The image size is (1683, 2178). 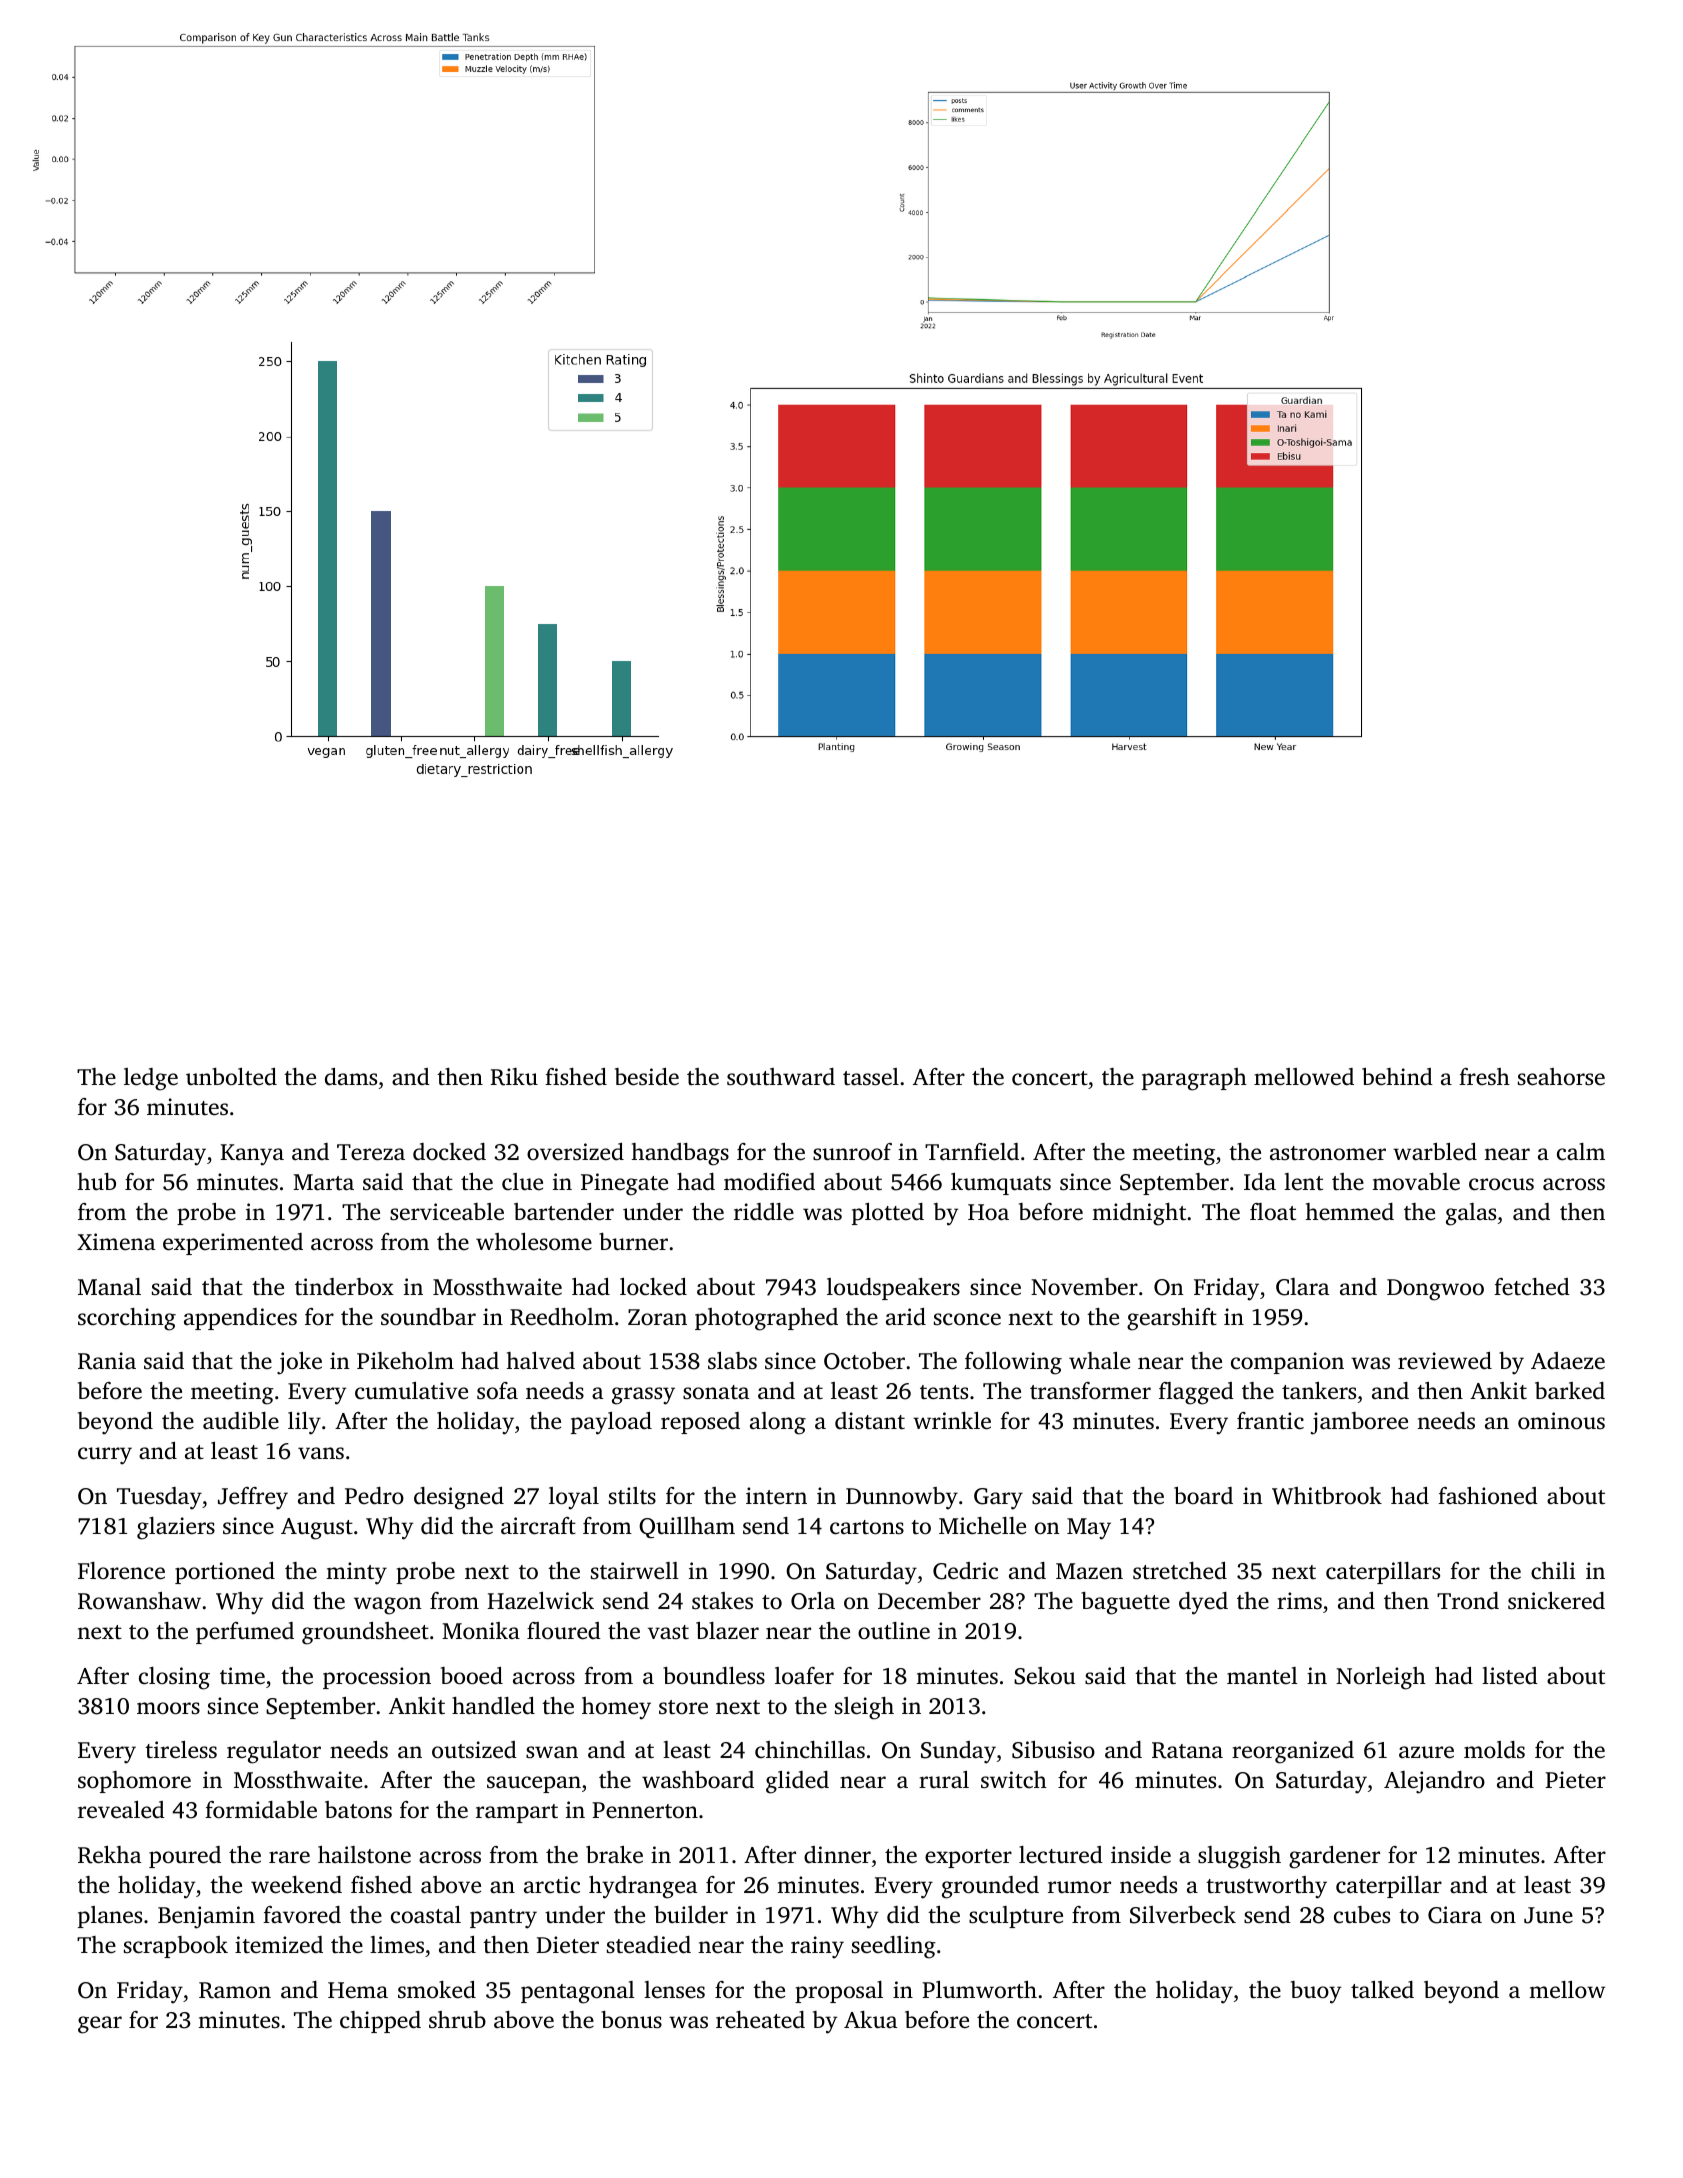 What do you see at coordinates (351, 1076) in the document?
I see `dams` at bounding box center [351, 1076].
